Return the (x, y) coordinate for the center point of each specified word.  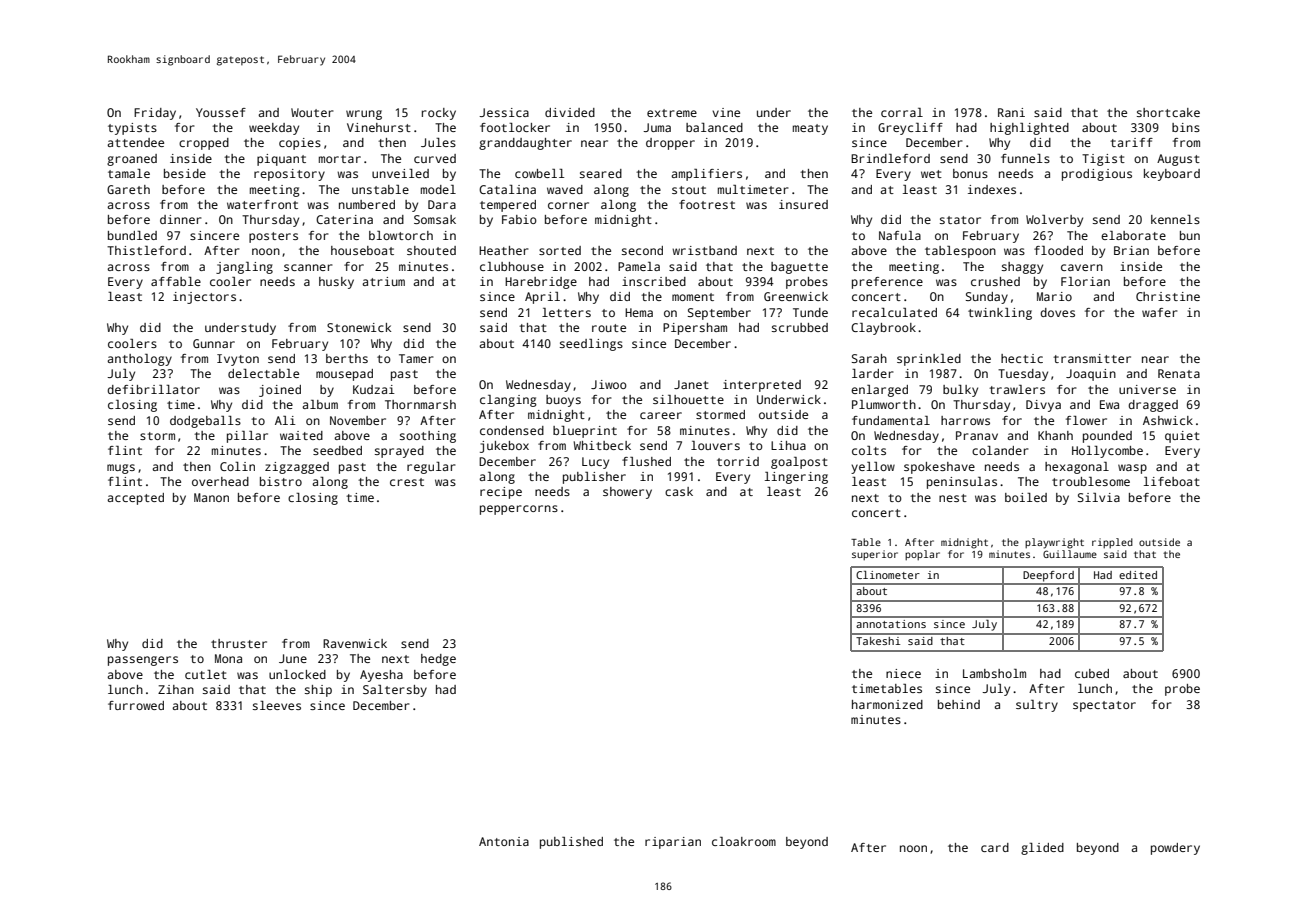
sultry (1037, 706)
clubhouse (512, 266)
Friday (155, 114)
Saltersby (395, 691)
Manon (211, 497)
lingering (796, 478)
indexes (992, 189)
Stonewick (359, 327)
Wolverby (1054, 221)
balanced (714, 127)
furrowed (136, 705)
